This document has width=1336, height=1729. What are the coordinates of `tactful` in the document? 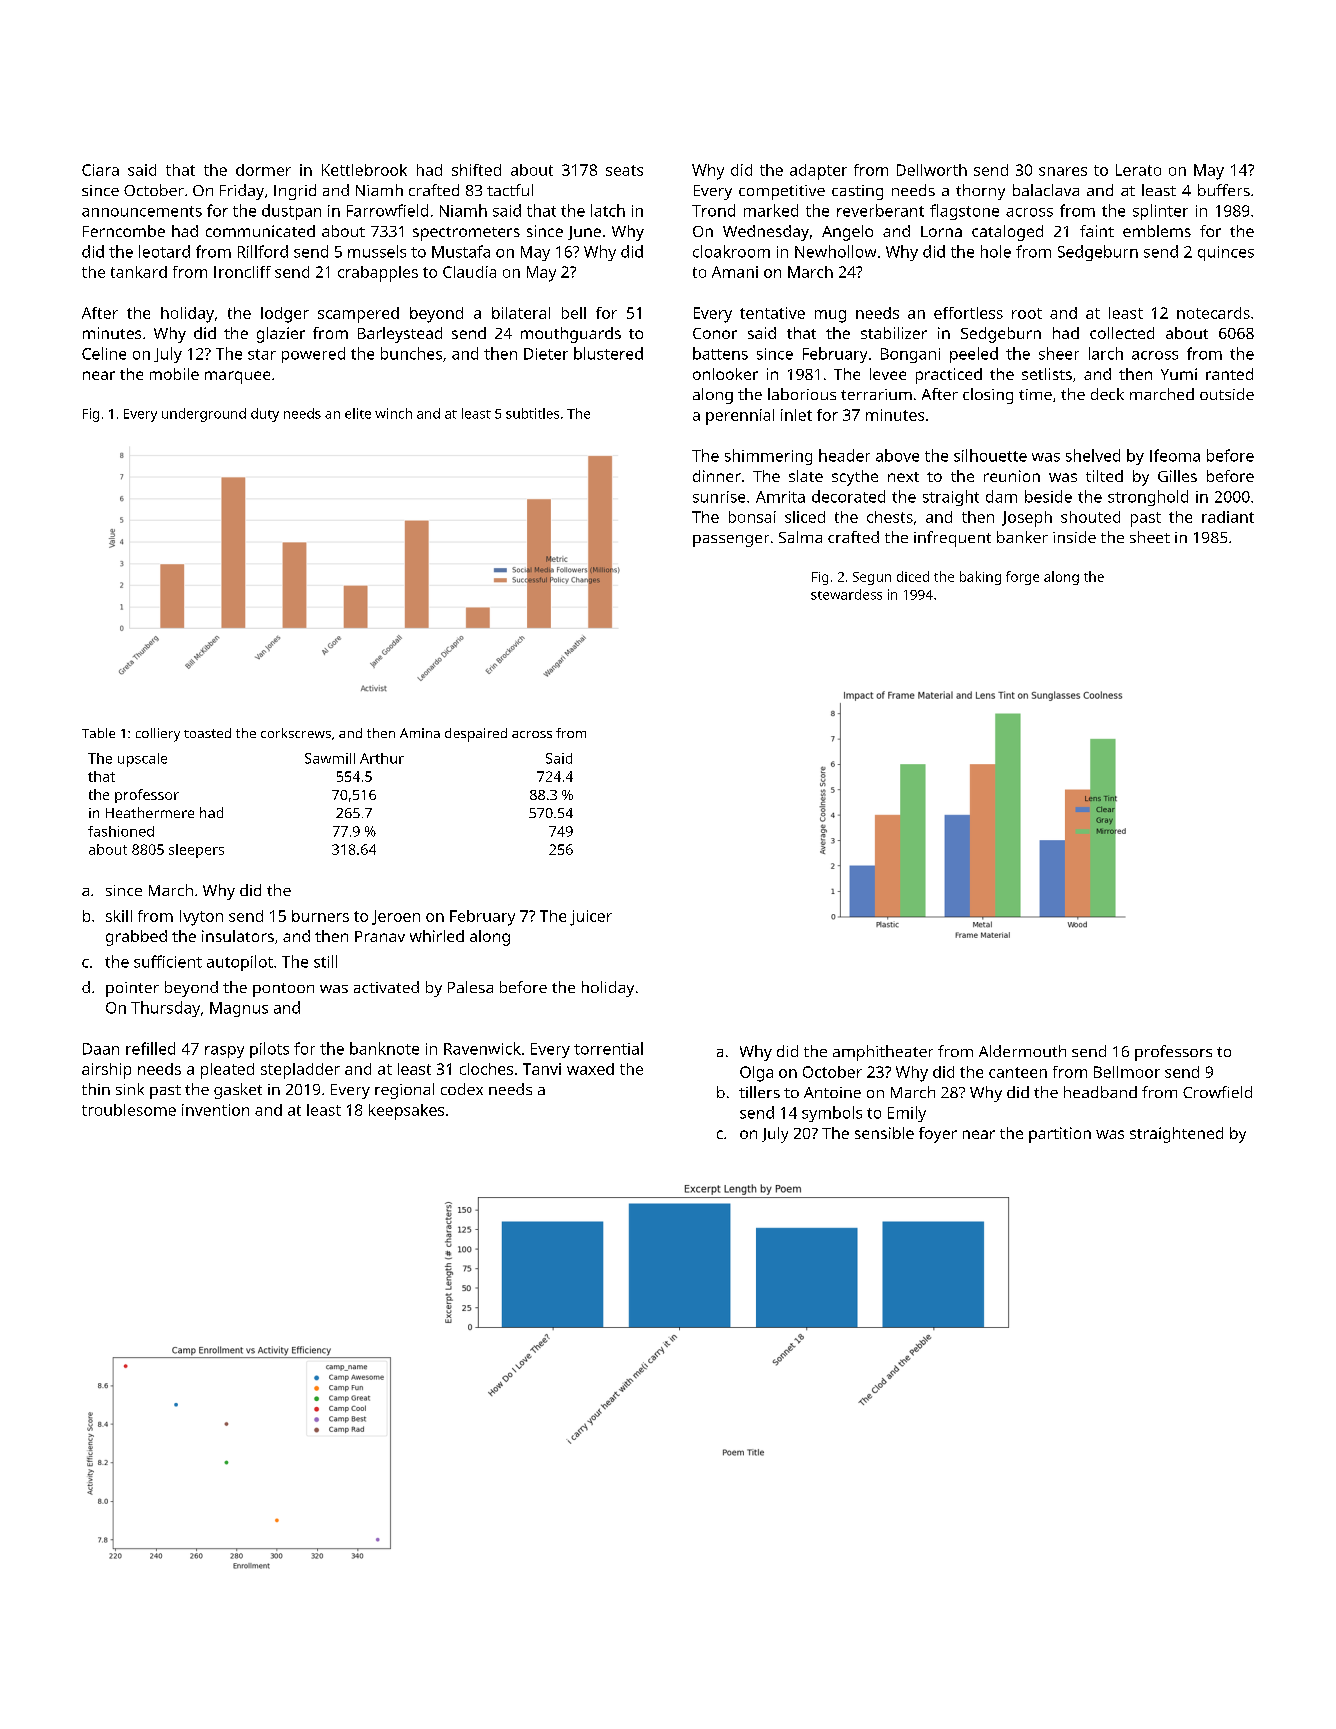 It's located at (510, 190).
